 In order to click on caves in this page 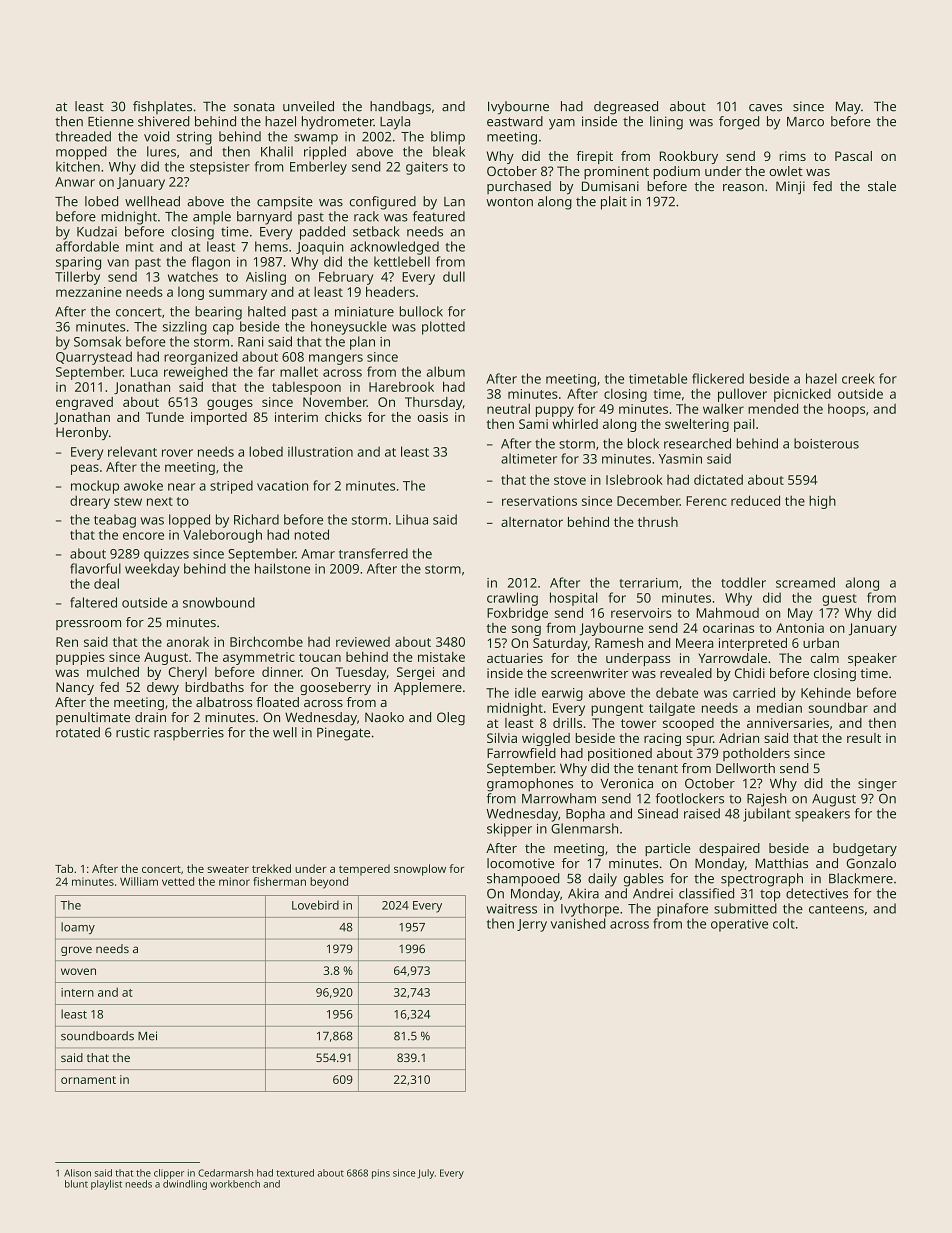, I will do `click(765, 108)`.
